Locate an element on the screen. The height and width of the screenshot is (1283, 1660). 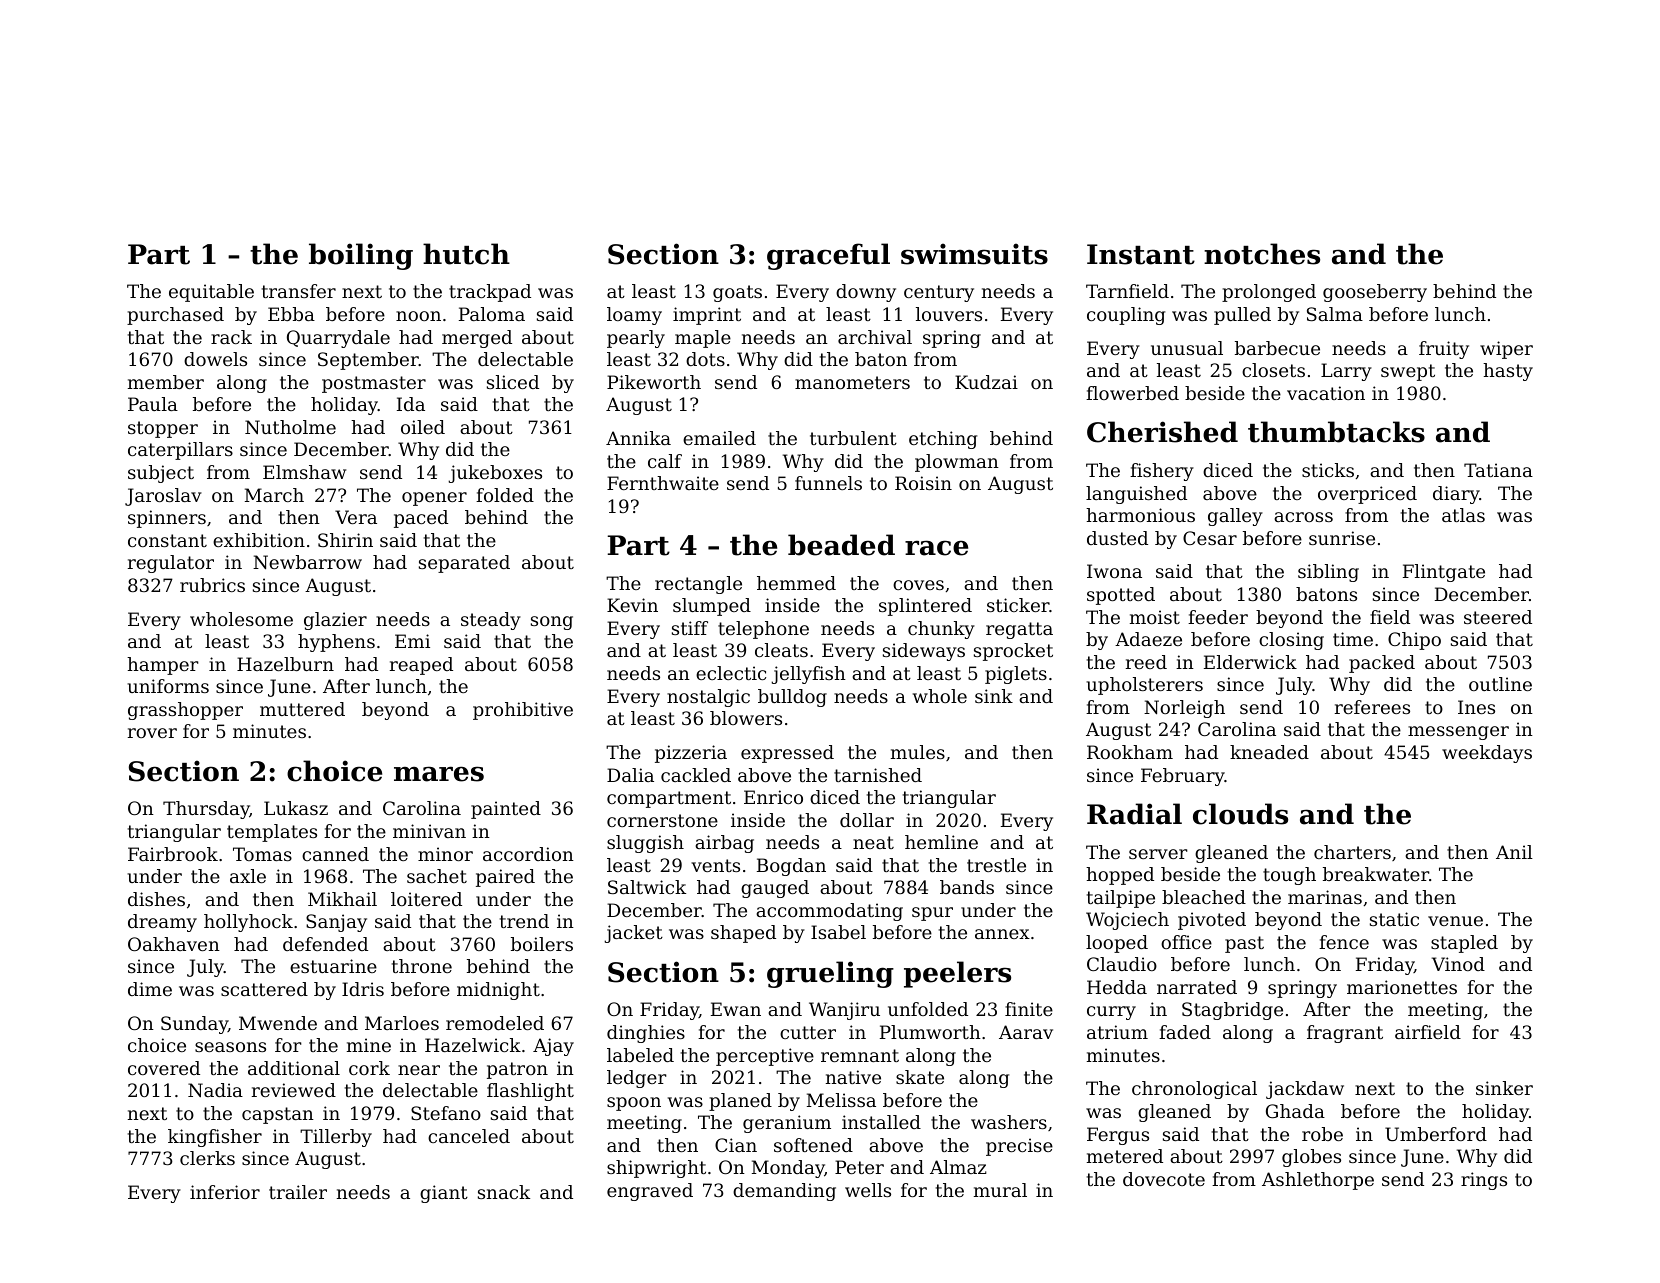
inferior is located at coordinates (225, 1192).
